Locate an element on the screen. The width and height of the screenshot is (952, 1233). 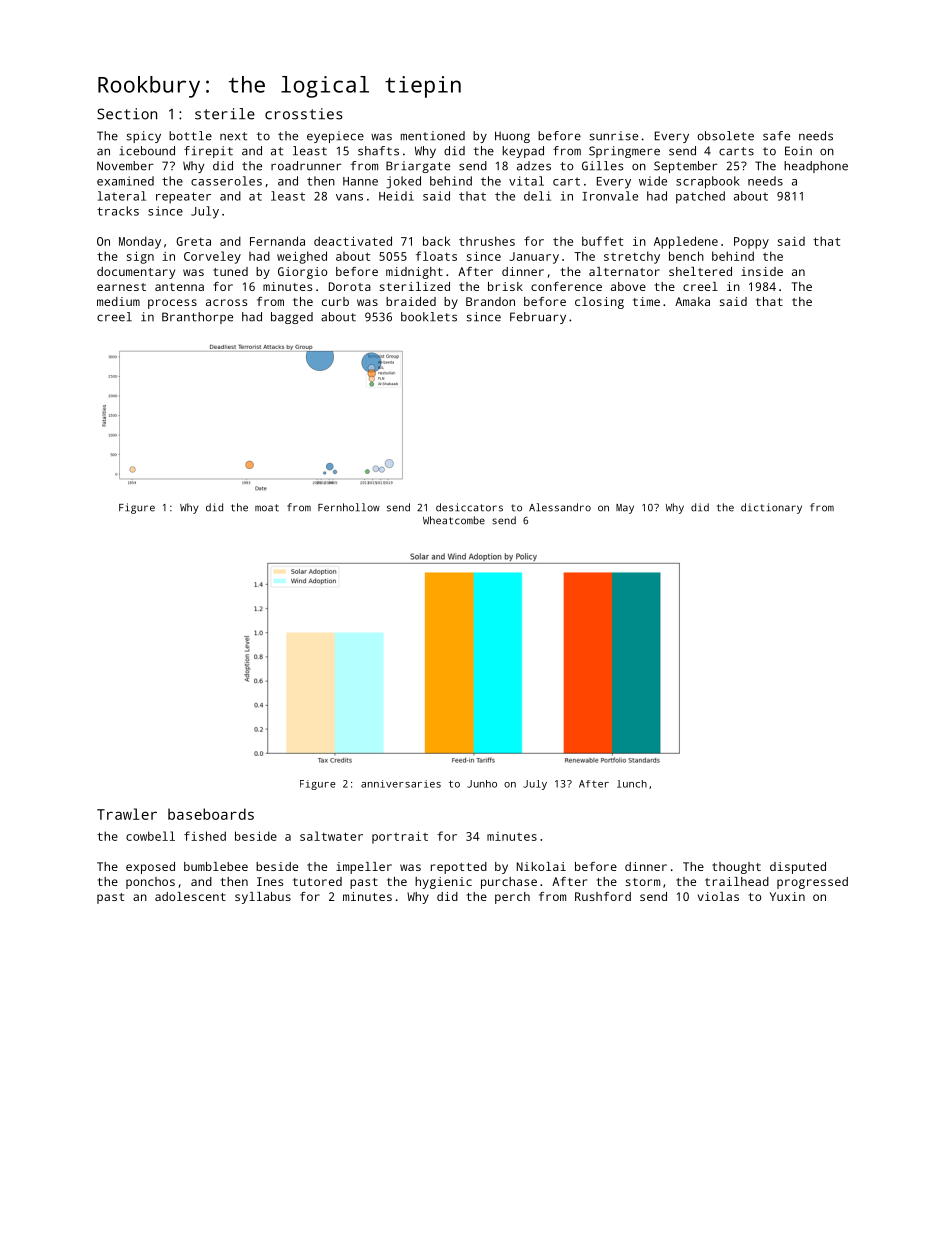
lunch is located at coordinates (632, 784).
